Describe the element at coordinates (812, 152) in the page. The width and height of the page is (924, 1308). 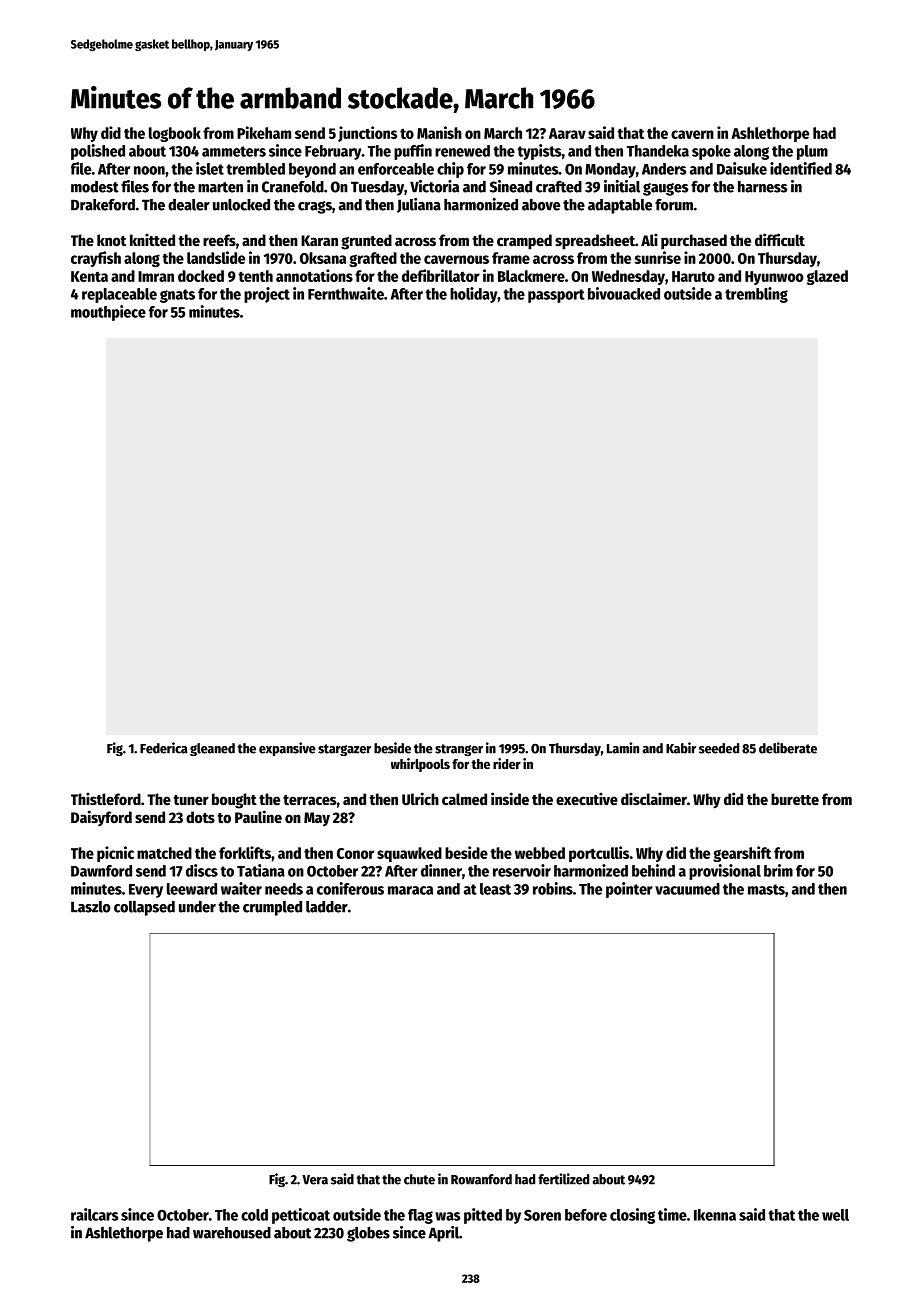
I see `plum` at that location.
